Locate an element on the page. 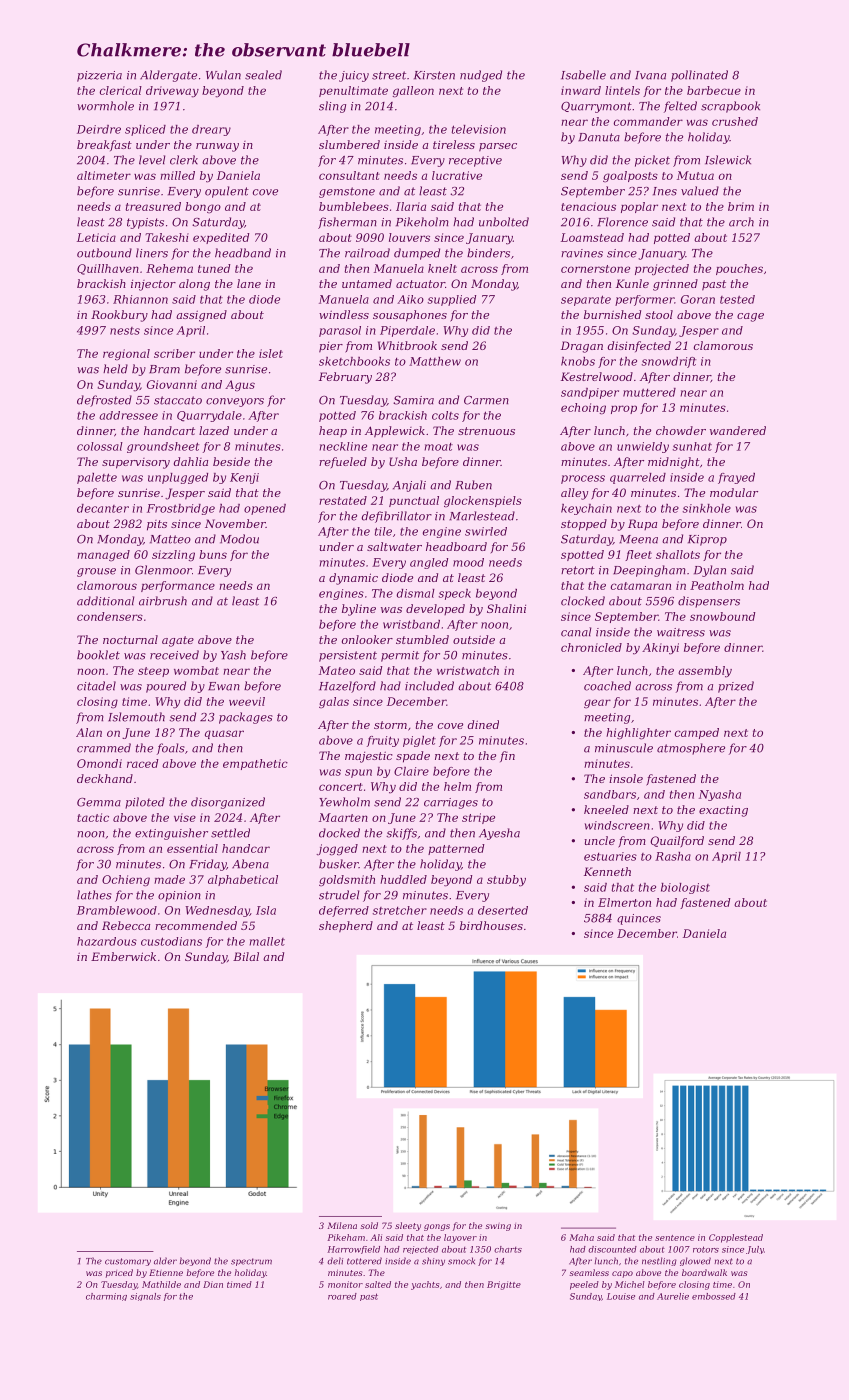 The image size is (849, 1400). Rasha is located at coordinates (673, 856).
